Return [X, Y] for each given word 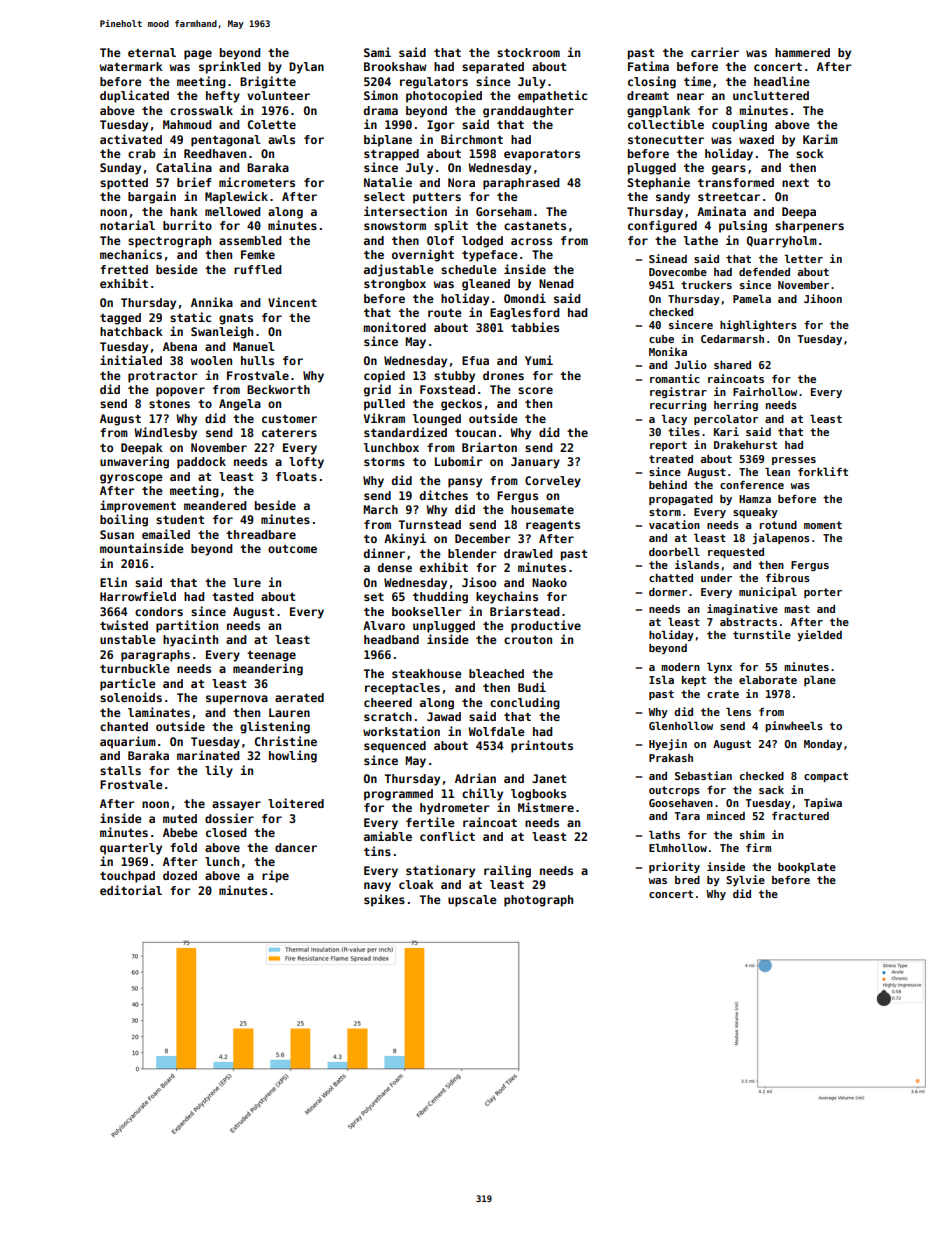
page [198, 55]
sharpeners [809, 227]
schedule [469, 269]
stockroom [528, 52]
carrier [715, 52]
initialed [131, 360]
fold [183, 847]
